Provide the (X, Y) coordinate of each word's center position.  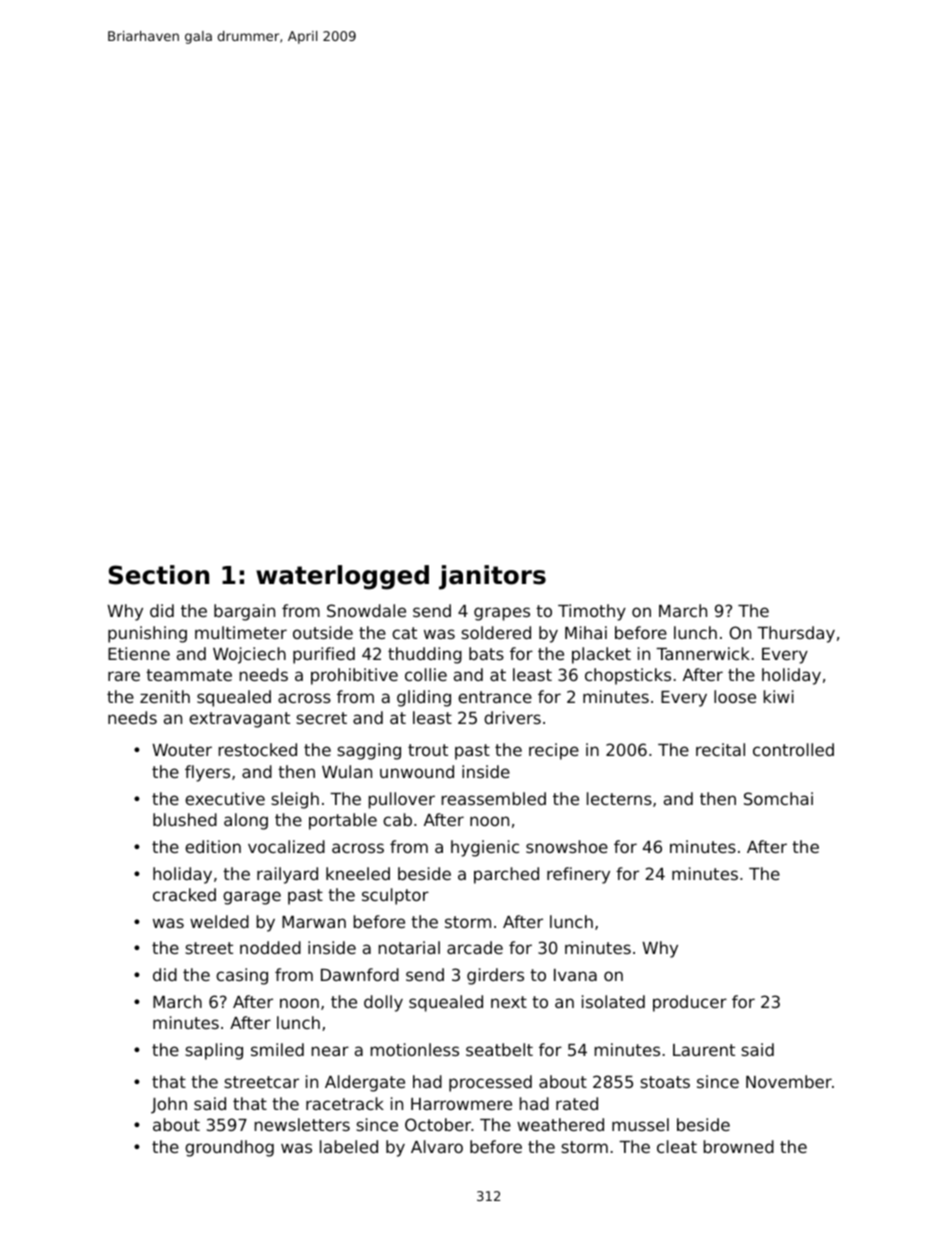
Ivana (575, 975)
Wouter (182, 750)
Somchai (778, 798)
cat (404, 633)
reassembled (494, 798)
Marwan (314, 922)
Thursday (796, 634)
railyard (287, 875)
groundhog (229, 1148)
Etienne (139, 653)
